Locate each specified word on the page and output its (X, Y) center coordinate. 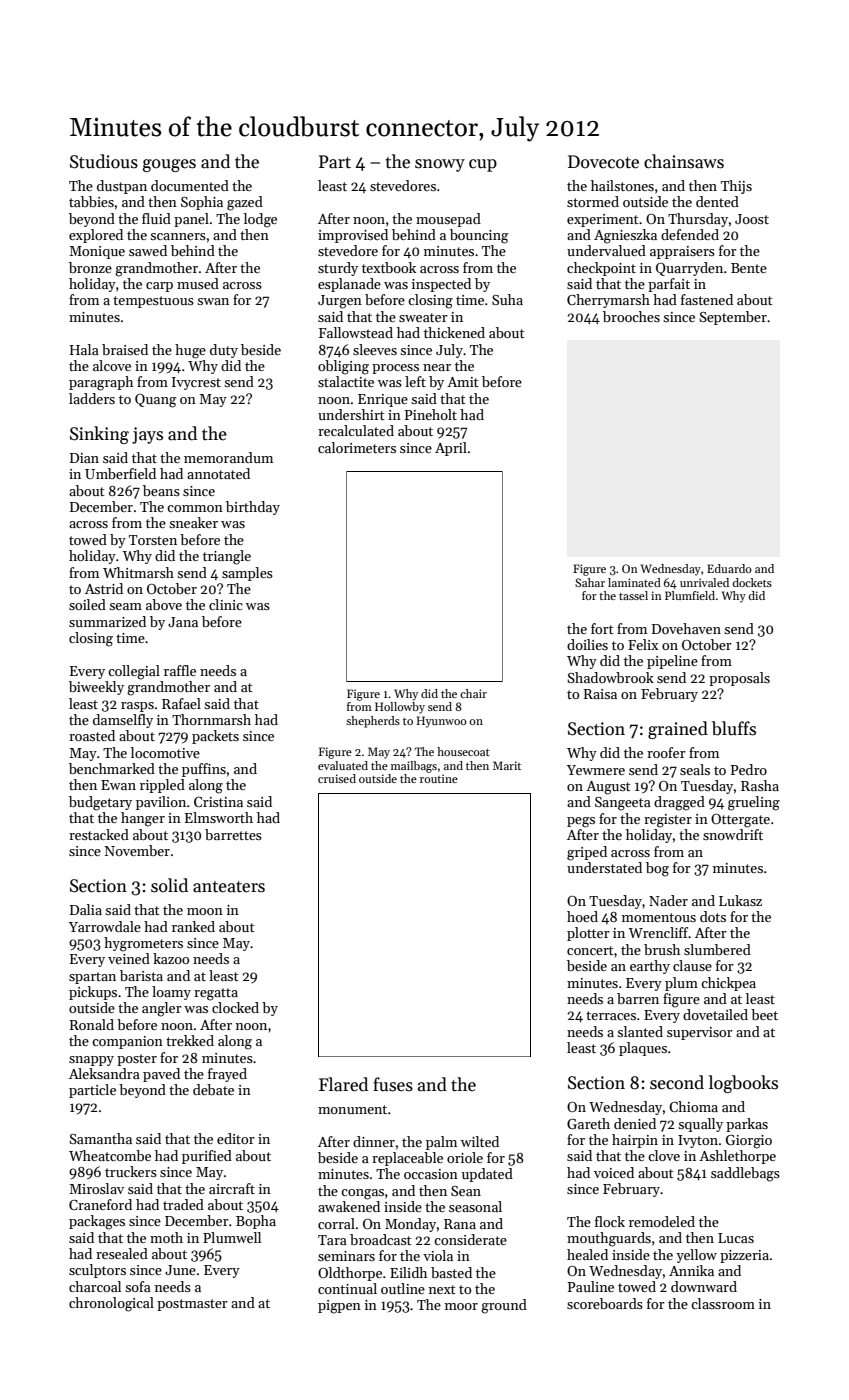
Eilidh (408, 1272)
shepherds (373, 722)
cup (483, 165)
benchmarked (112, 768)
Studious (104, 161)
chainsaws (684, 161)
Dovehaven (686, 628)
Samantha (100, 1138)
